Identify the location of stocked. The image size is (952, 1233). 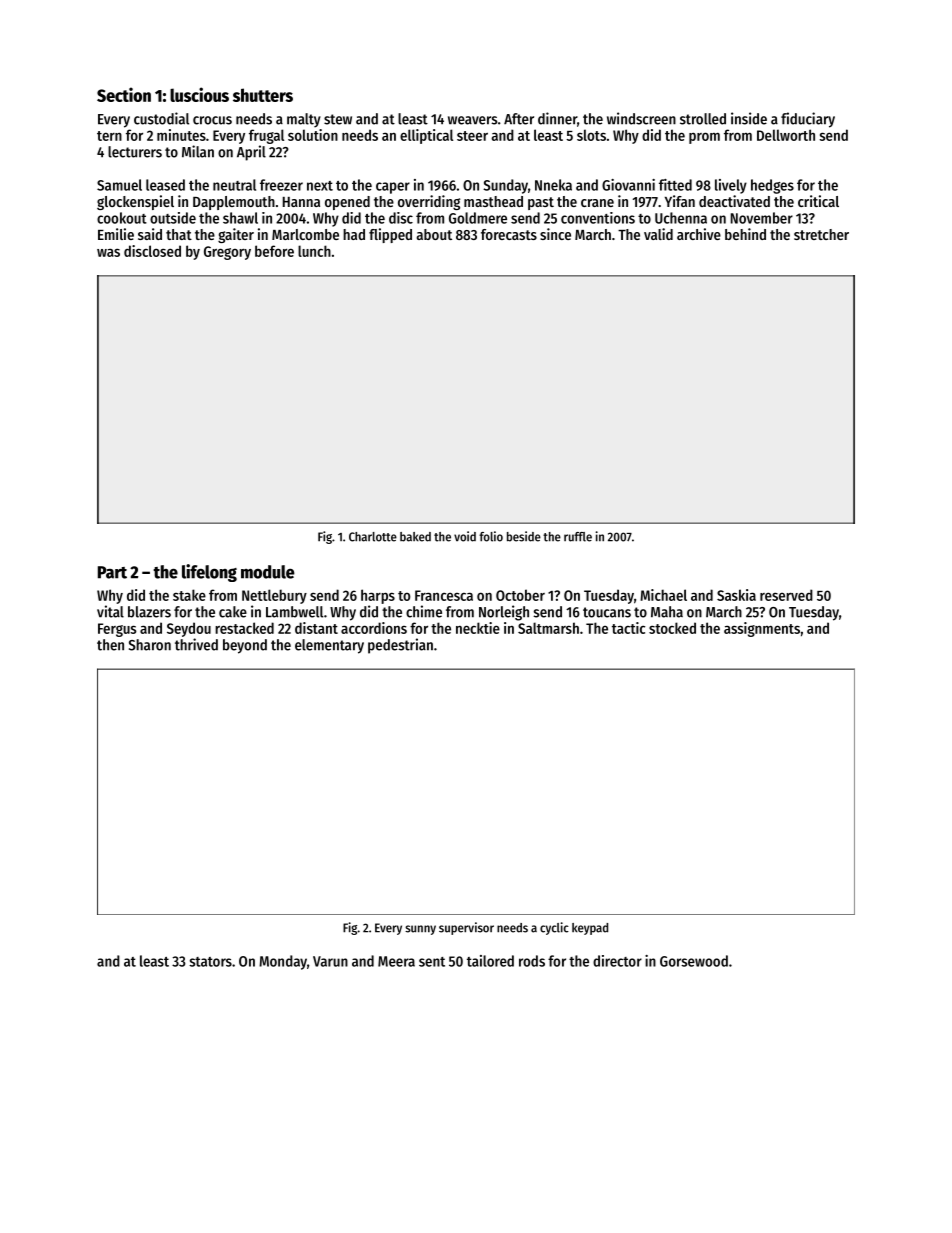
(672, 628).
